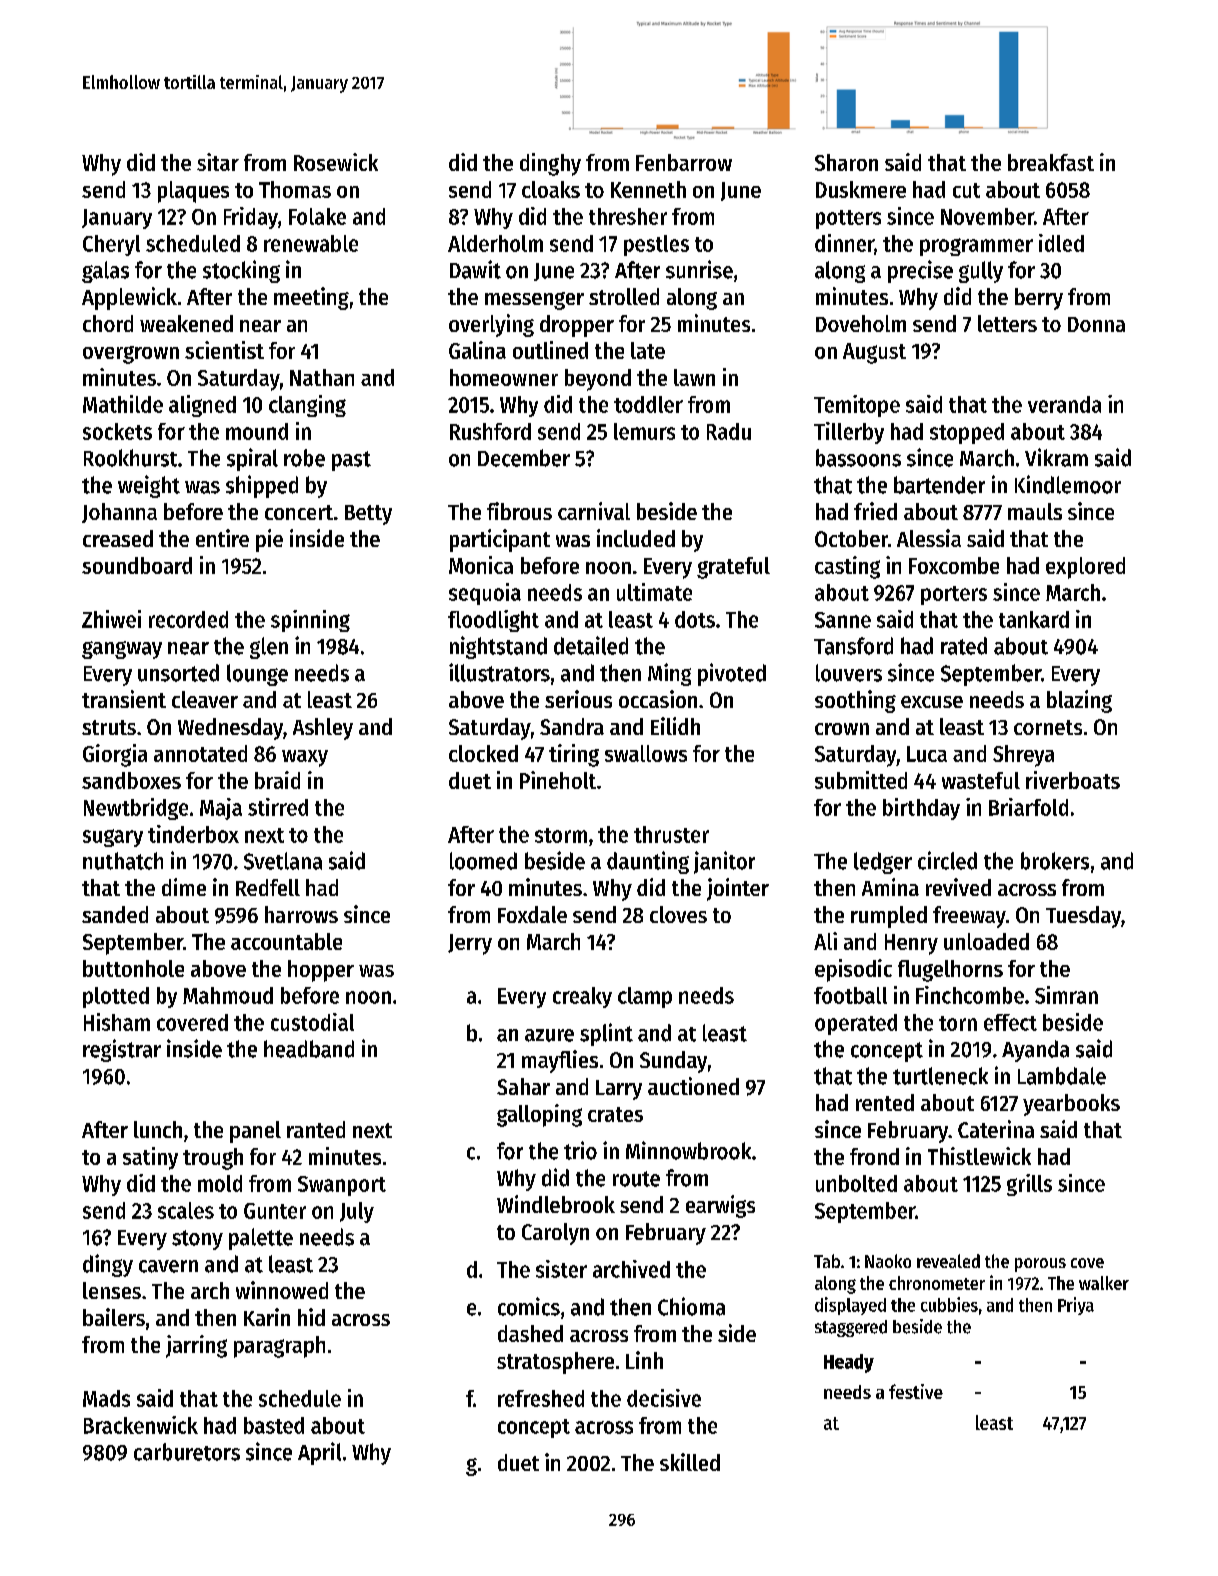  What do you see at coordinates (921, 809) in the screenshot?
I see `birthday` at bounding box center [921, 809].
